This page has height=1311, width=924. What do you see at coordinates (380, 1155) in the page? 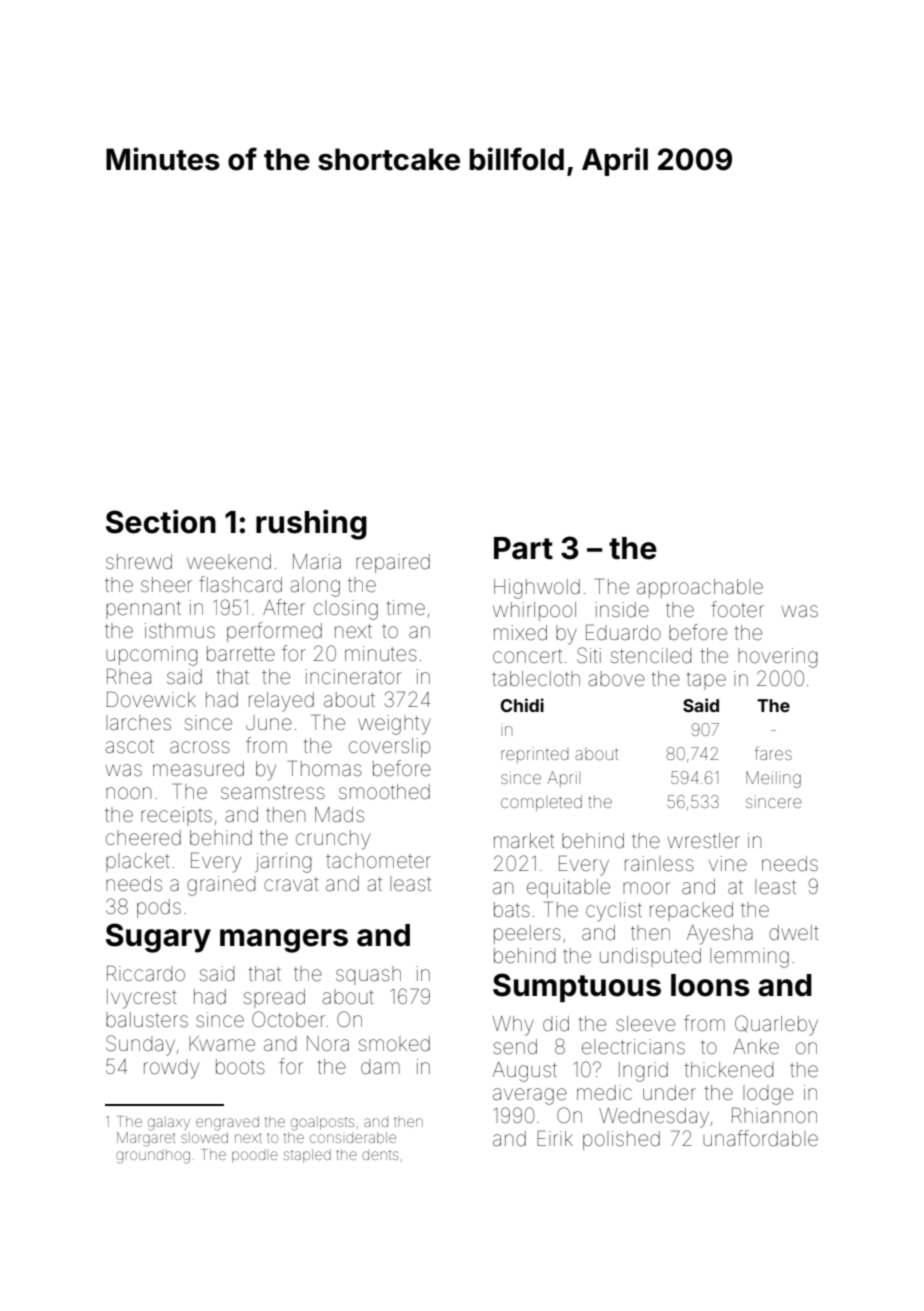
I see `dents` at bounding box center [380, 1155].
